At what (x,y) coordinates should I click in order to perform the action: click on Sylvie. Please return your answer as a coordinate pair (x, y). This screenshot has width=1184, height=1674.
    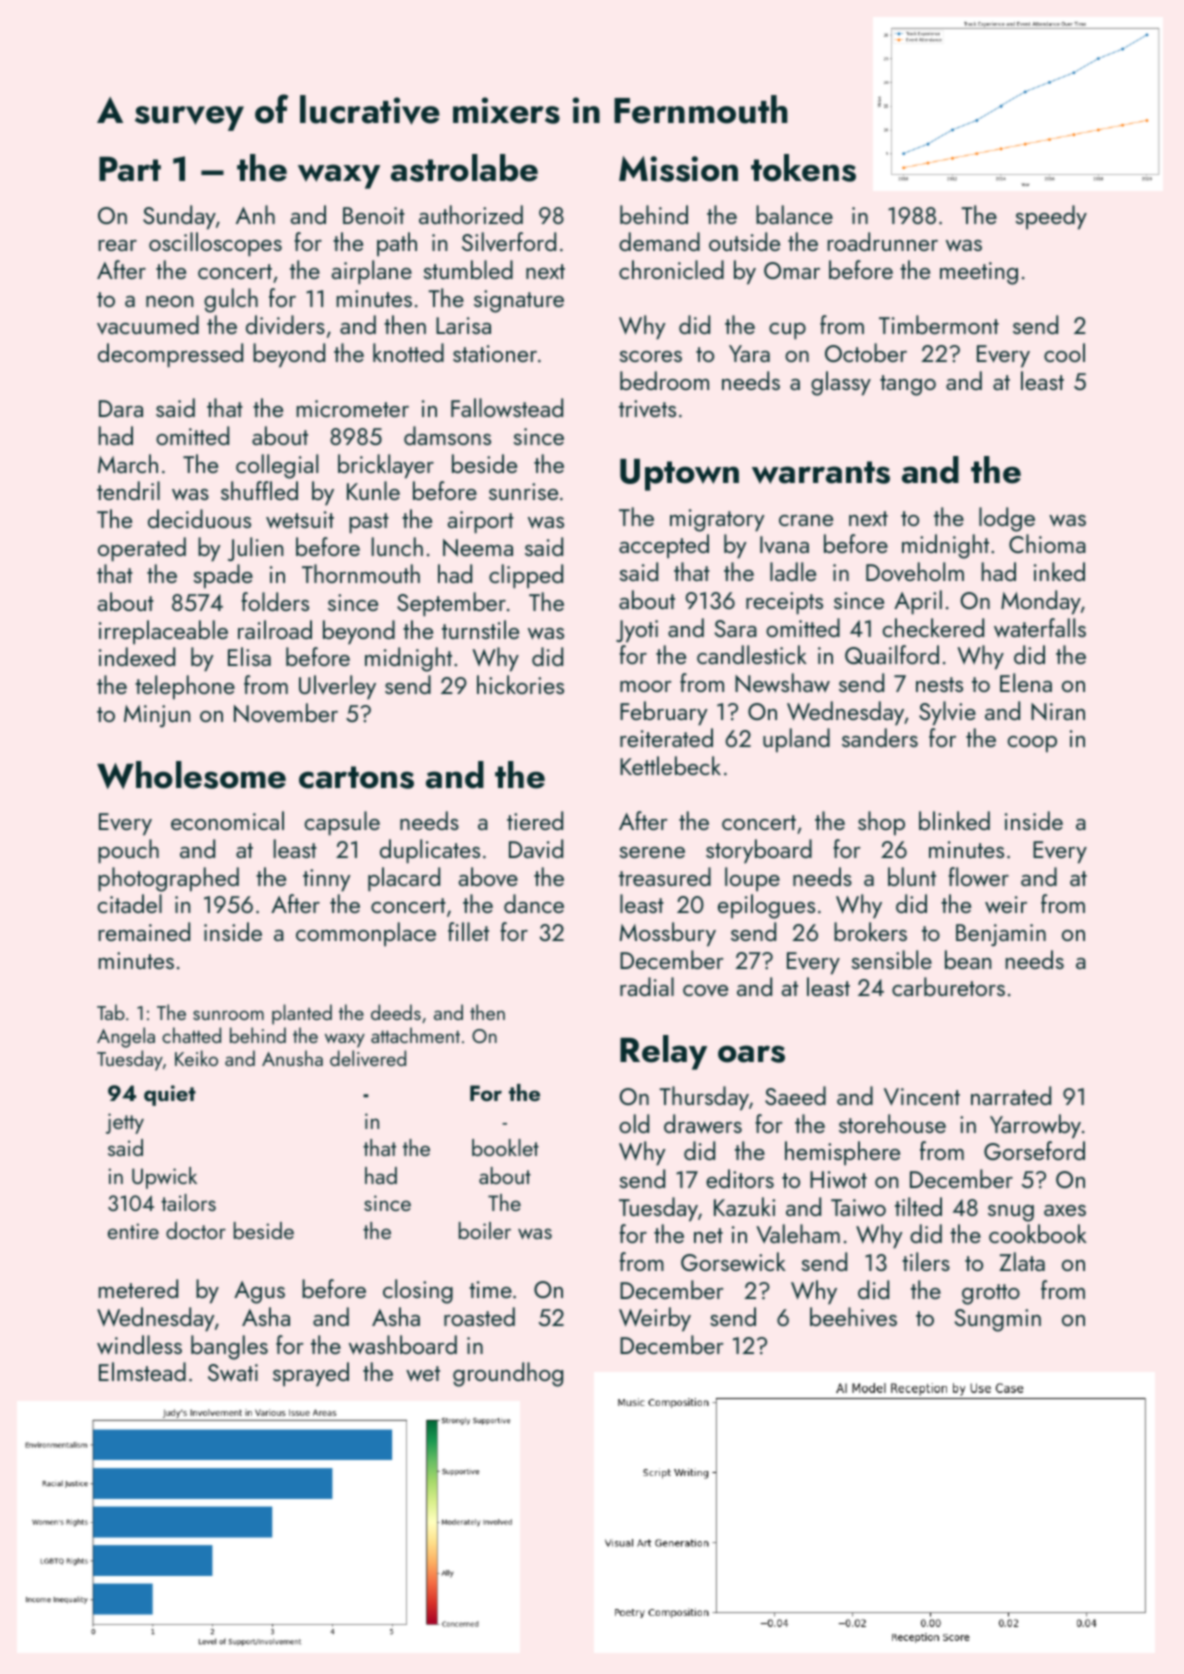
    Looking at the image, I should click on (947, 713).
